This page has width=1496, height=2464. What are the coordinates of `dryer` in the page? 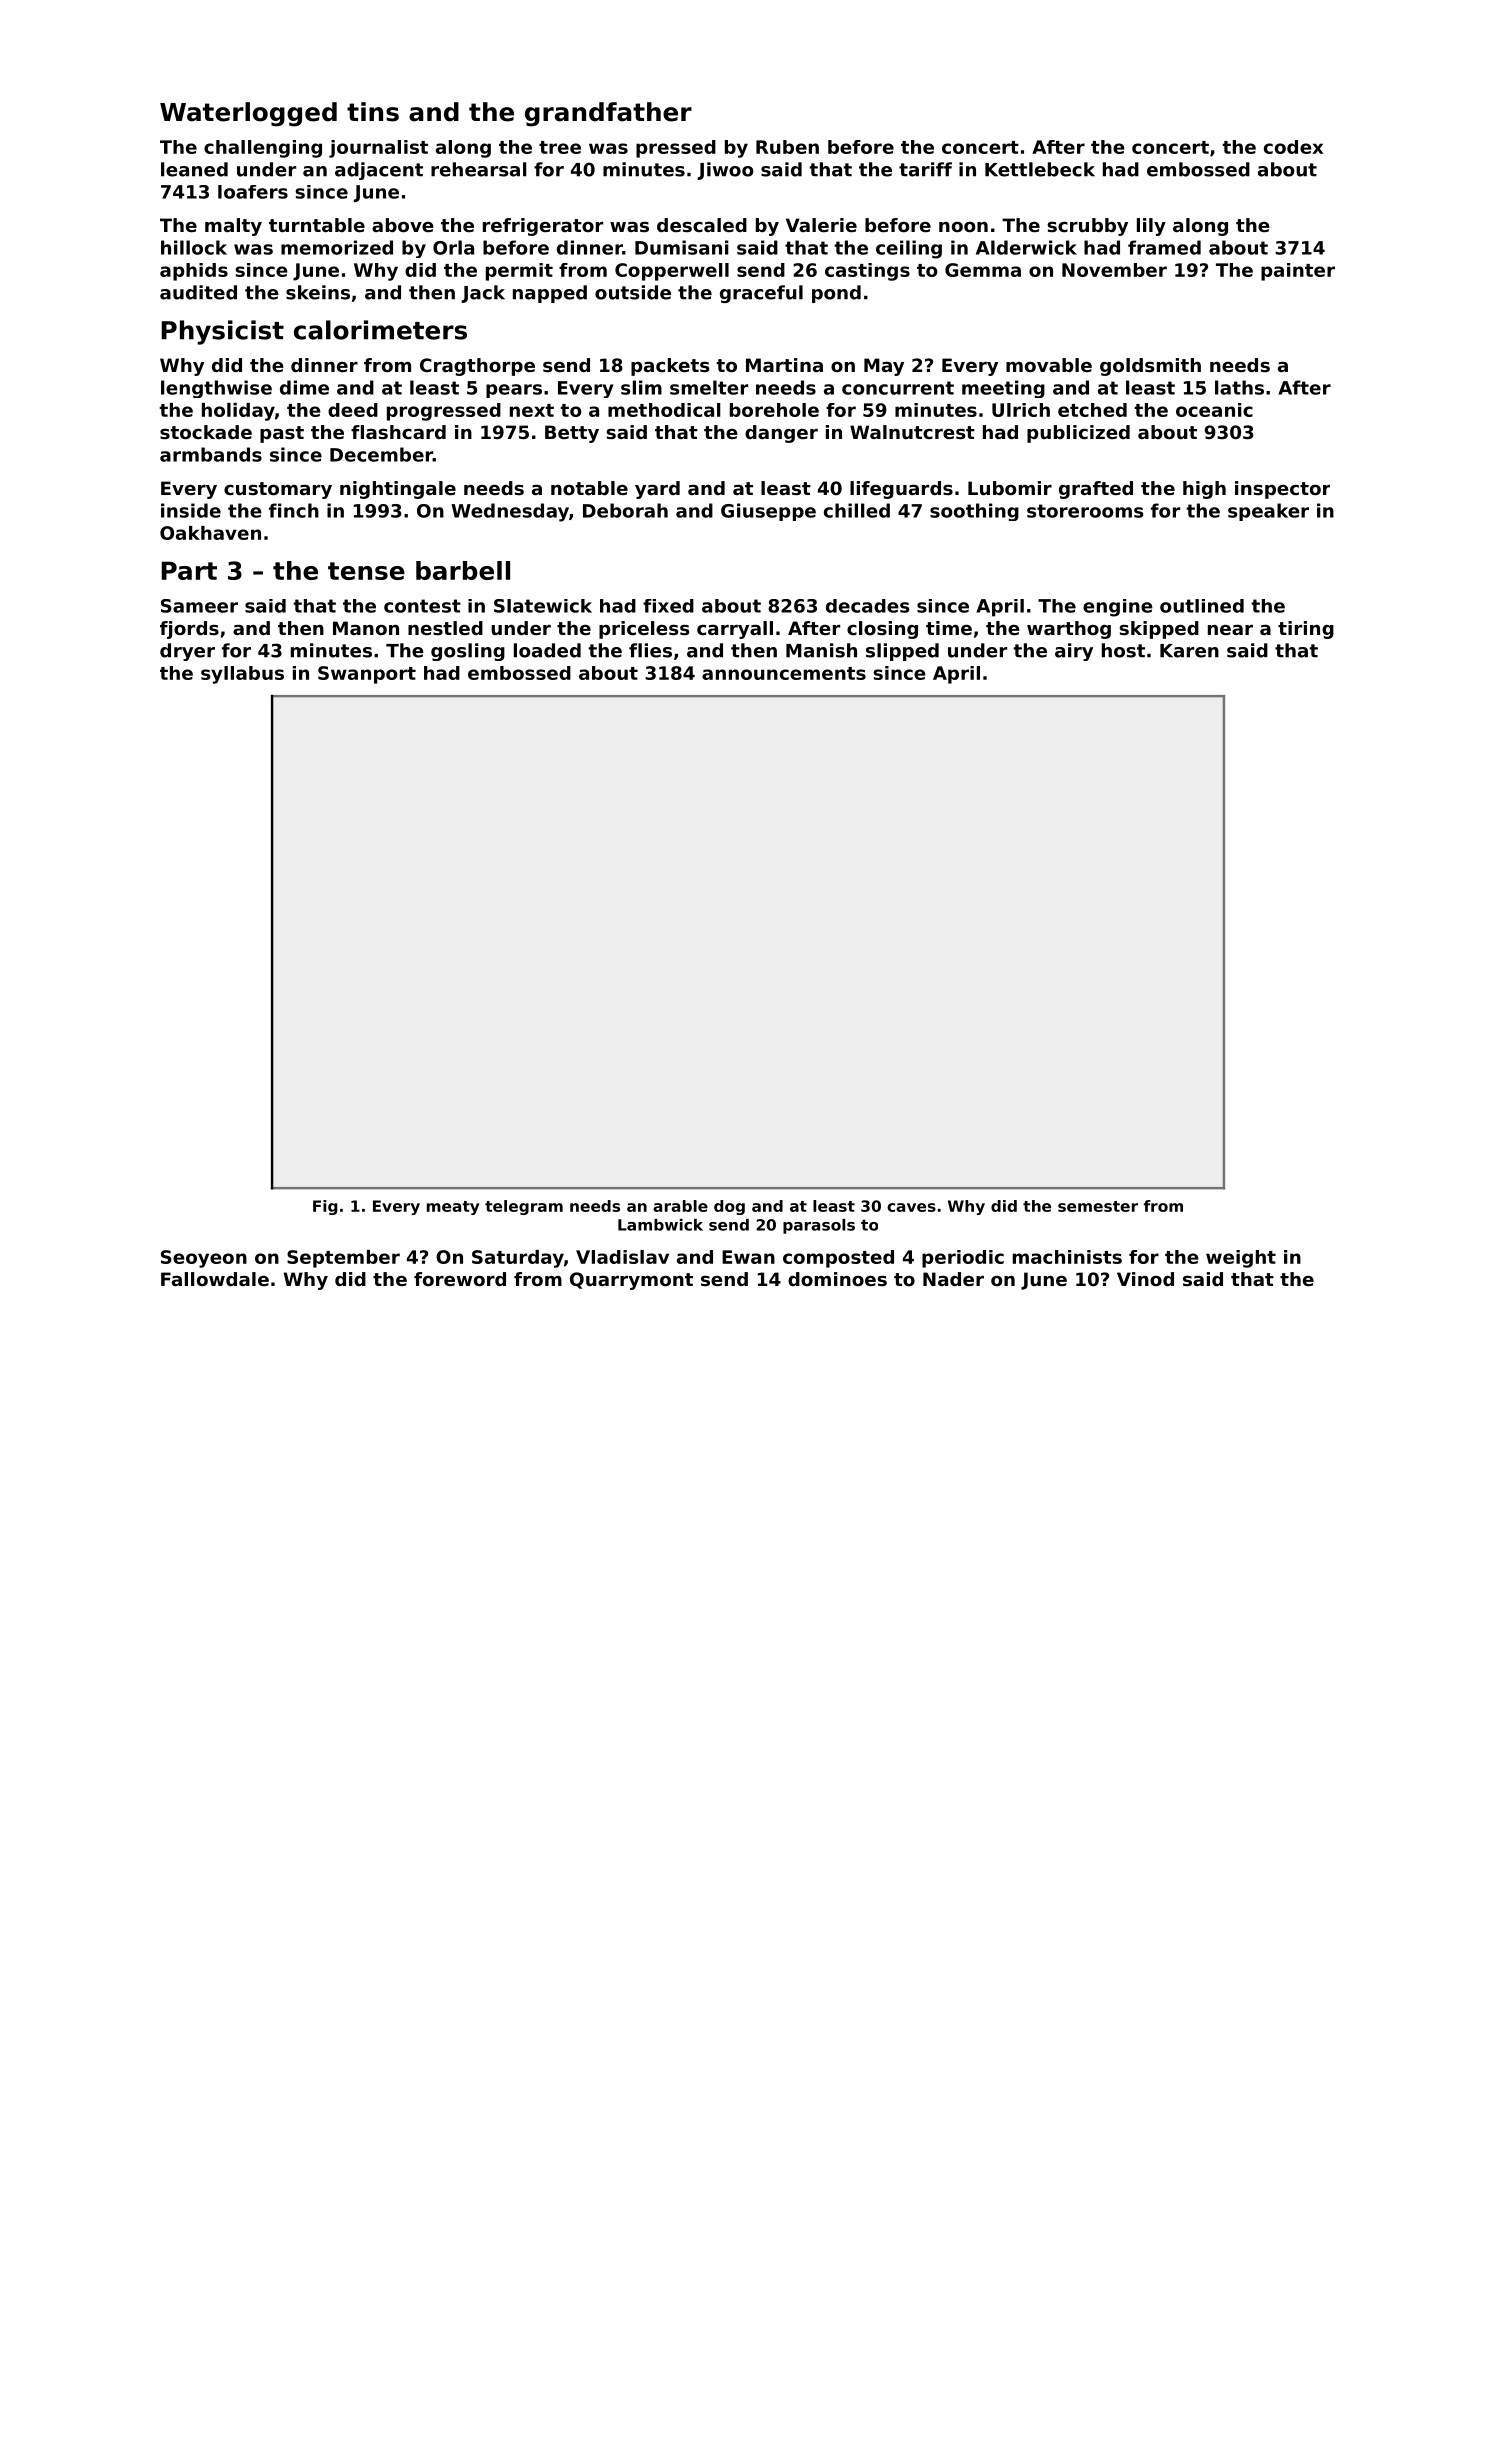 It's located at (187, 652).
